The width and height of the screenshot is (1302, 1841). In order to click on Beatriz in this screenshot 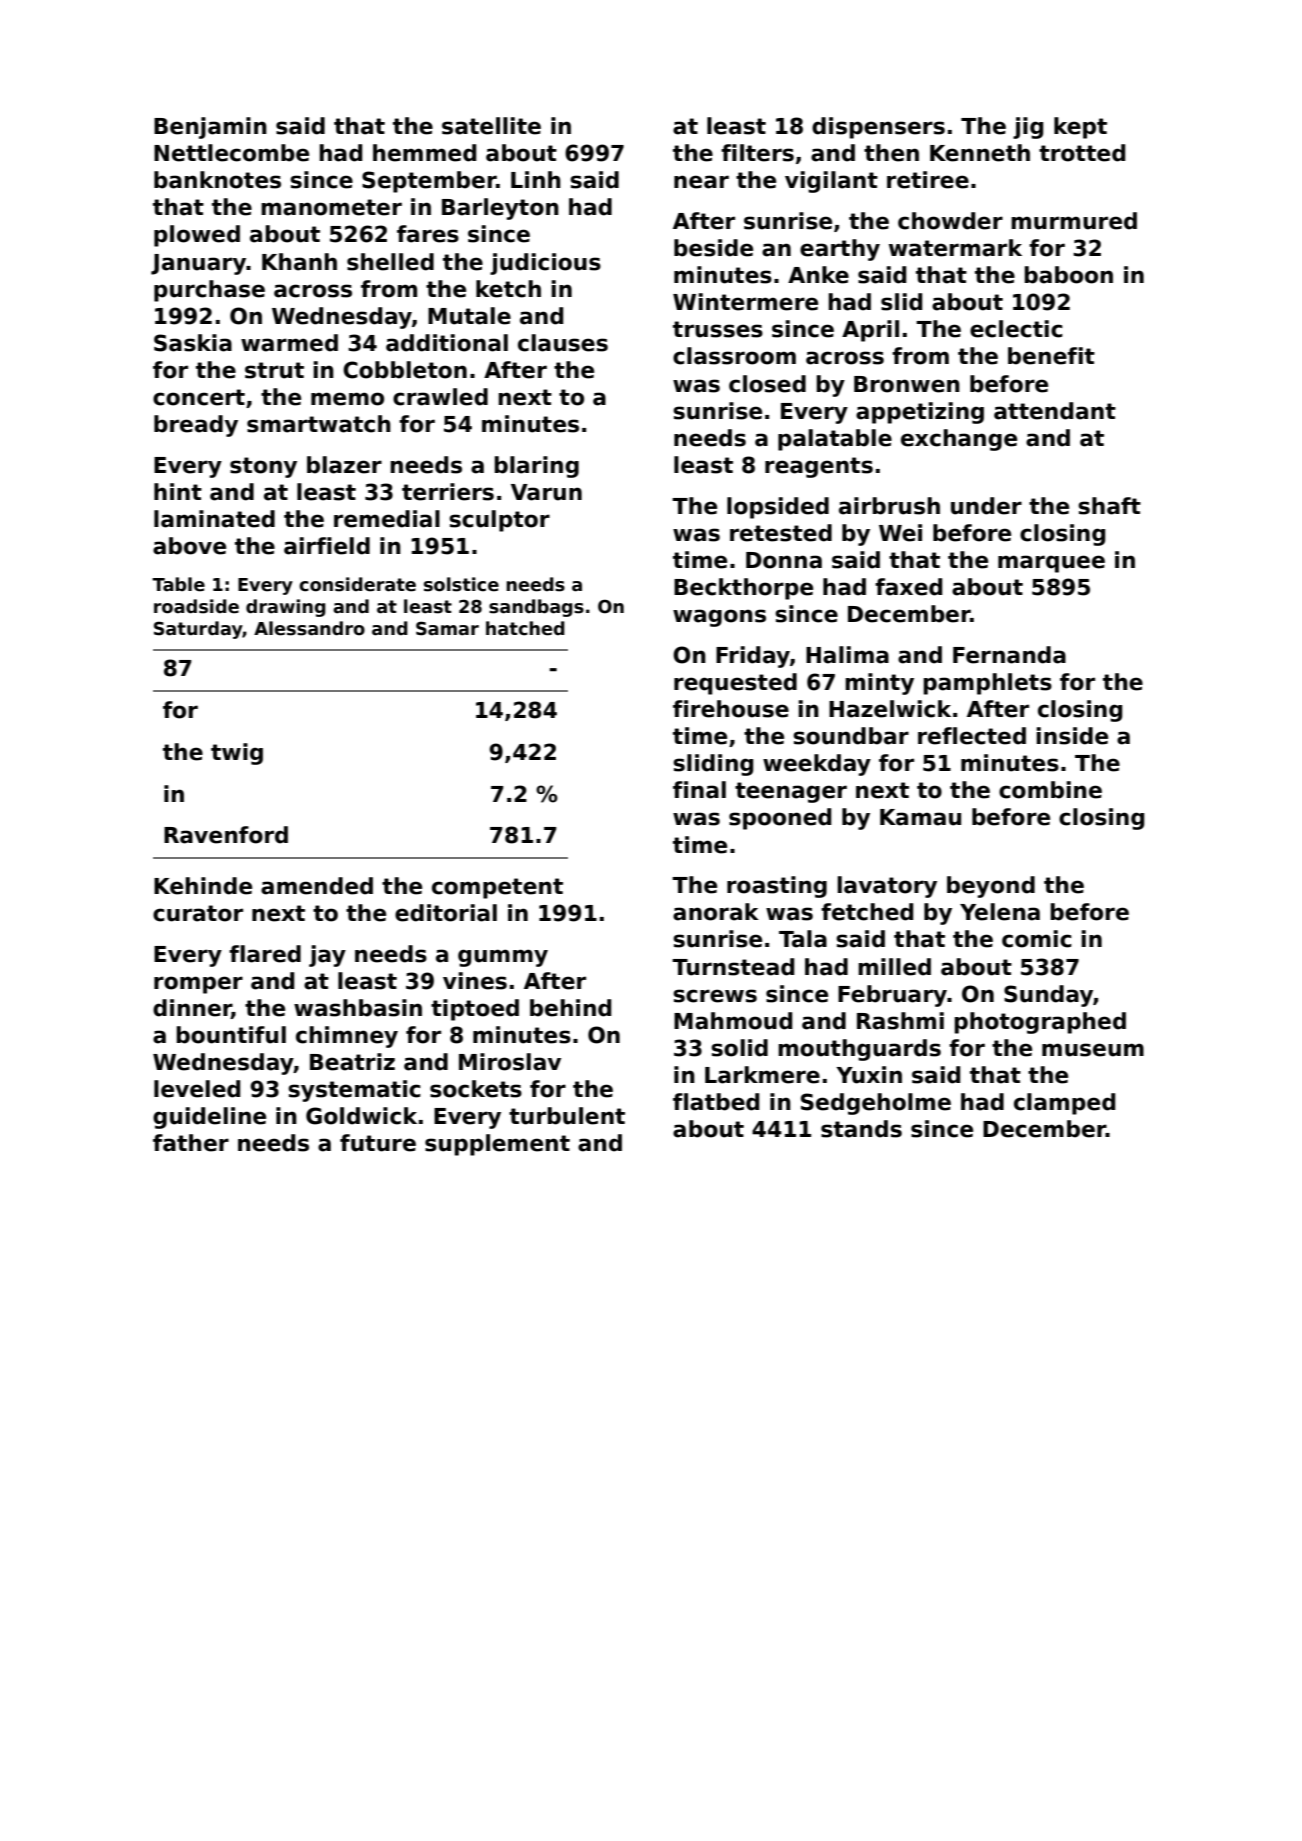, I will do `click(352, 1062)`.
